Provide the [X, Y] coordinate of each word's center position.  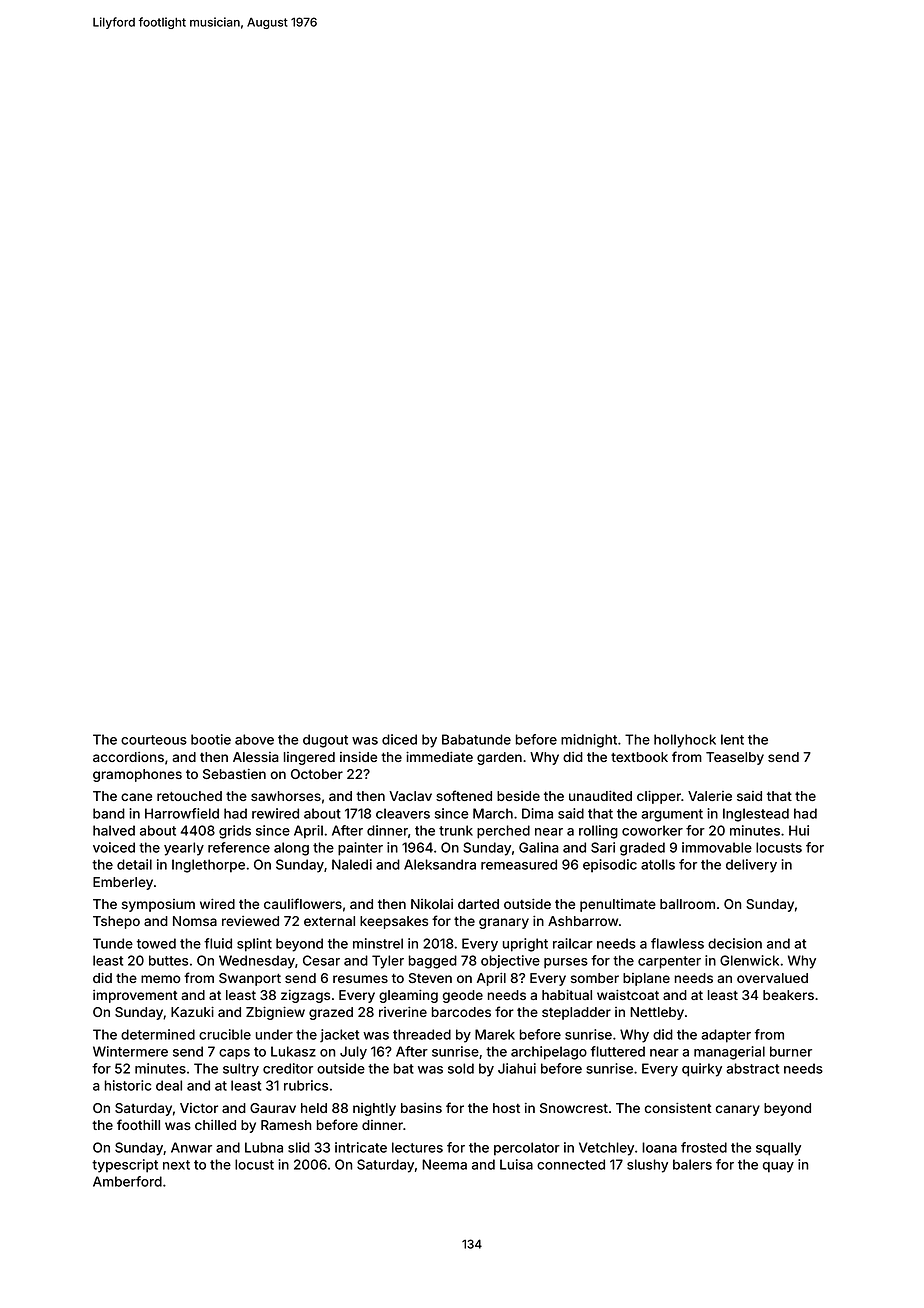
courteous [154, 740]
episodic [610, 866]
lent [732, 739]
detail [134, 864]
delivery [751, 866]
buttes [168, 960]
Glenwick [749, 960]
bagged [432, 962]
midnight [589, 741]
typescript [125, 1166]
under [274, 1034]
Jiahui [517, 1068]
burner [791, 1051]
